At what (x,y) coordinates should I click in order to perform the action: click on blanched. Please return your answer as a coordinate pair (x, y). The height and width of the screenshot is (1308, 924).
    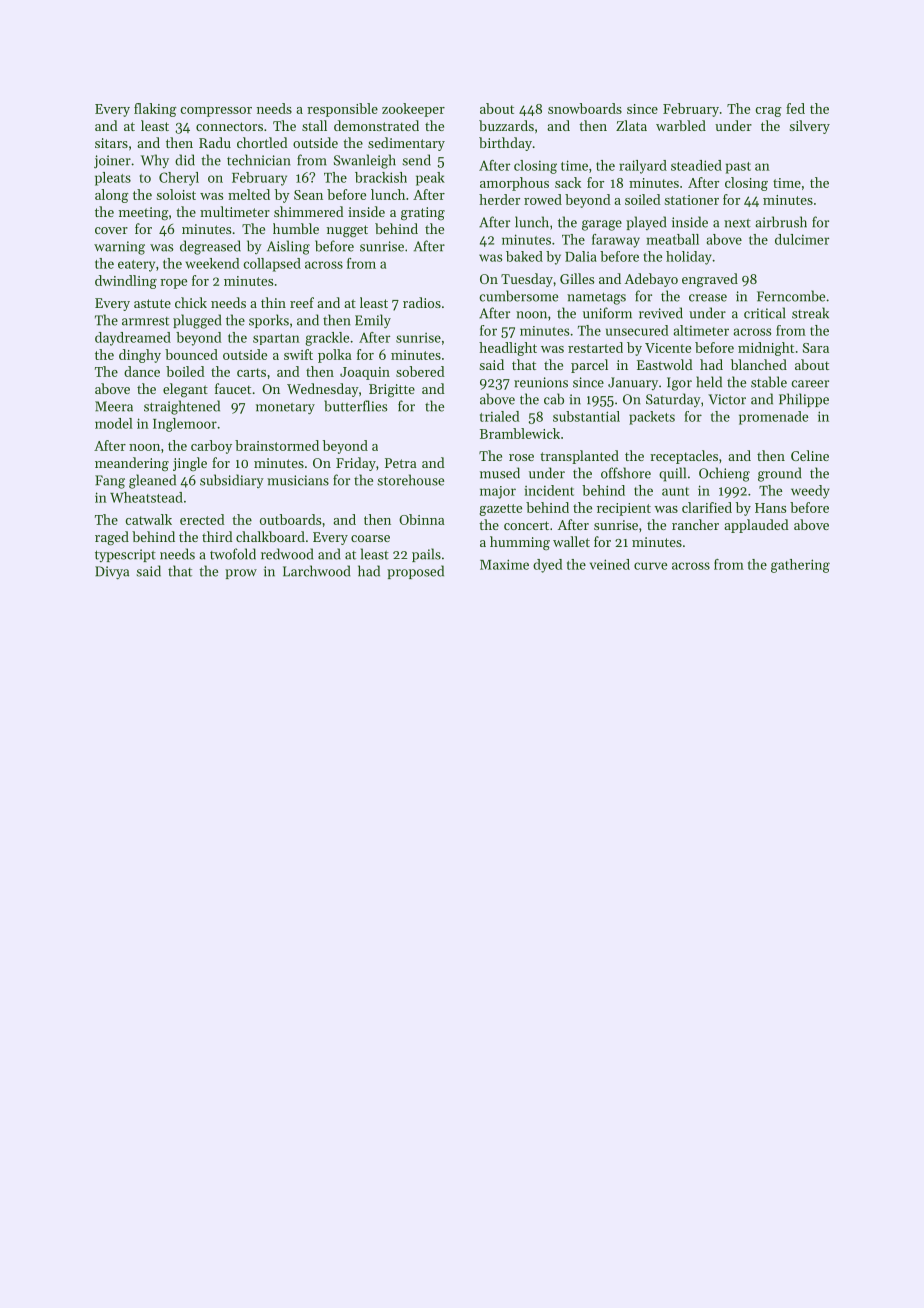
    Looking at the image, I should click on (759, 364).
